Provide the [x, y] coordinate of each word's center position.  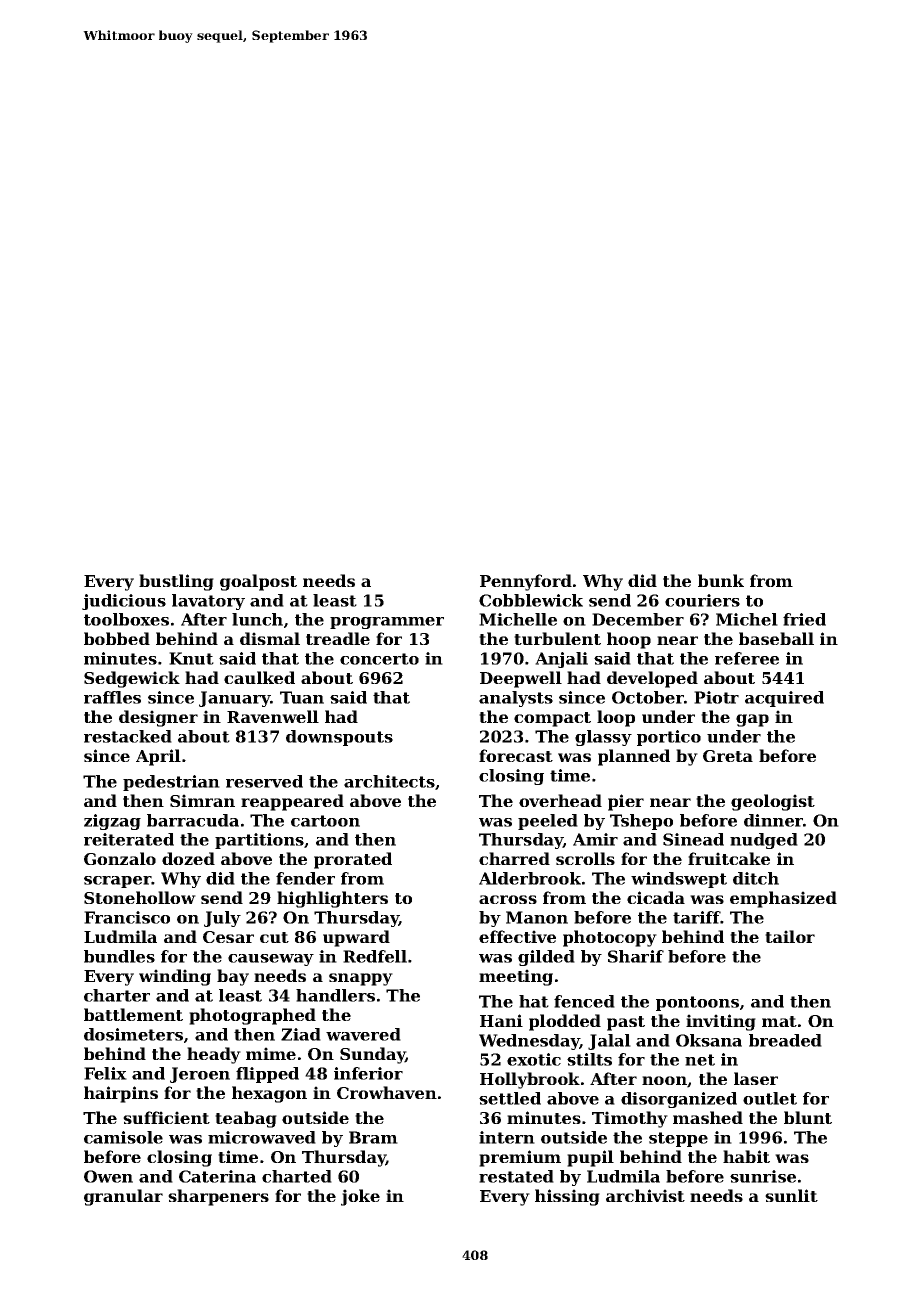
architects [389, 781]
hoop [629, 640]
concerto [379, 659]
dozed [188, 858]
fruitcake [729, 858]
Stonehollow [140, 897]
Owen [108, 1176]
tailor [790, 936]
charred [514, 858]
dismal [270, 638]
